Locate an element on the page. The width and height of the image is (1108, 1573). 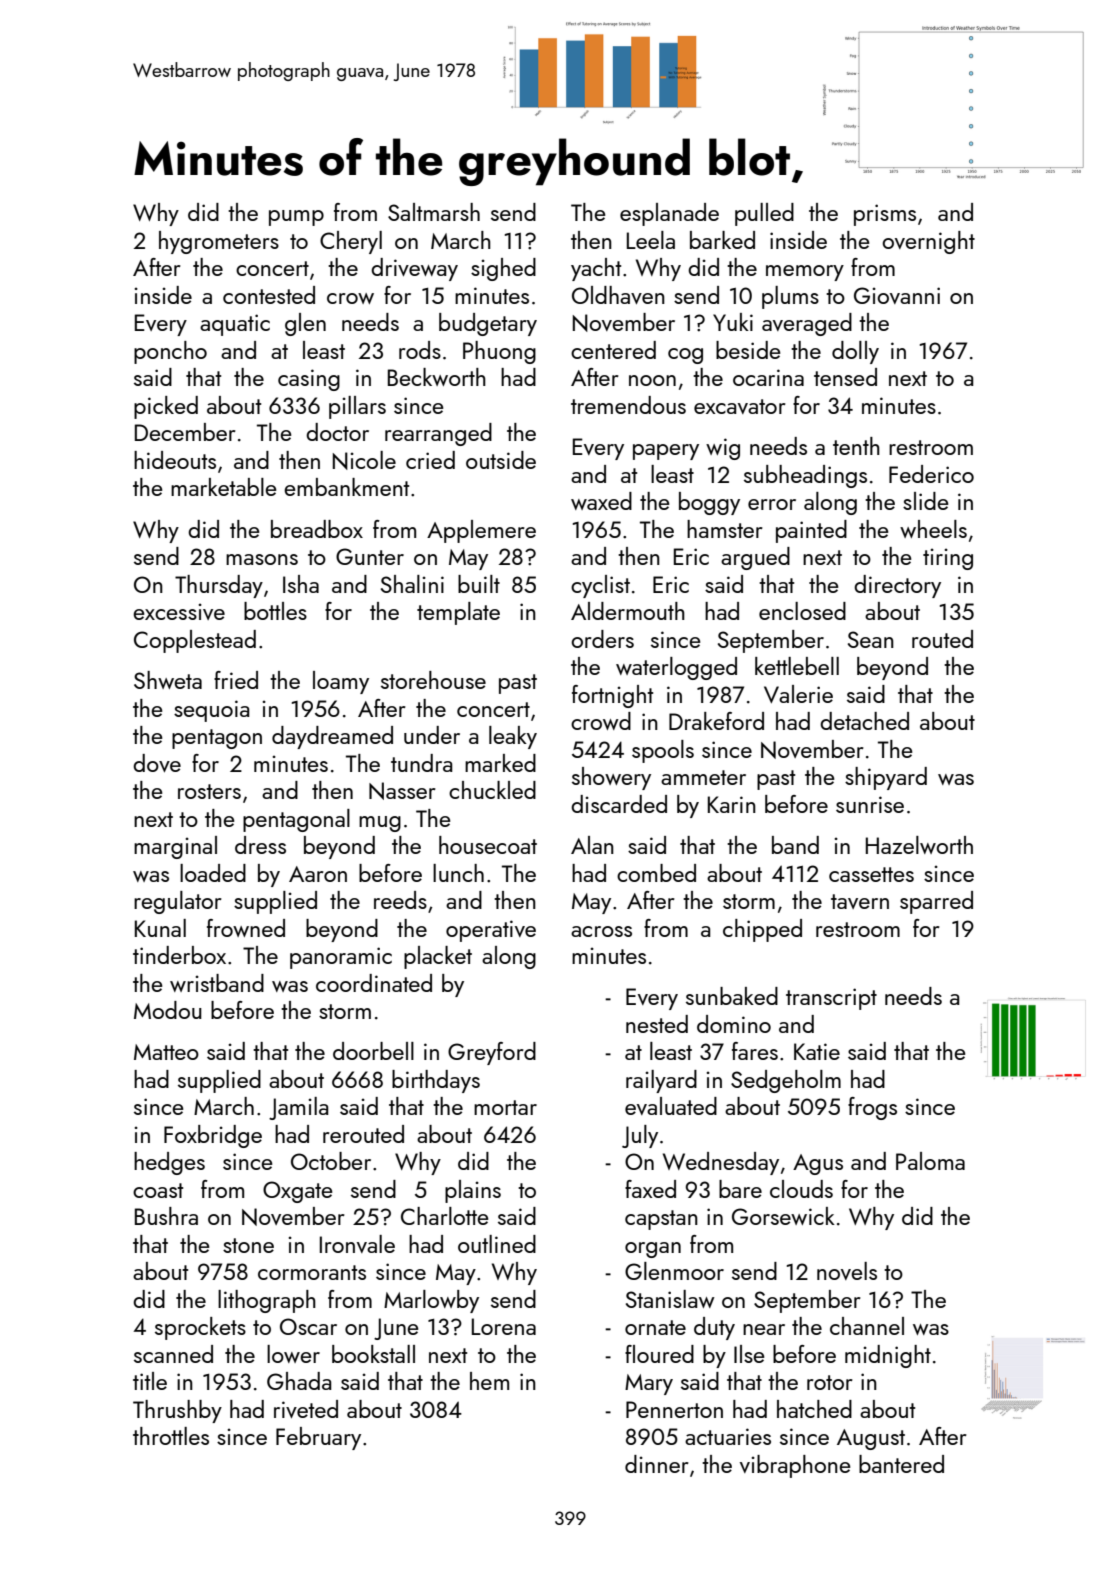
yacht is located at coordinates (596, 269).
